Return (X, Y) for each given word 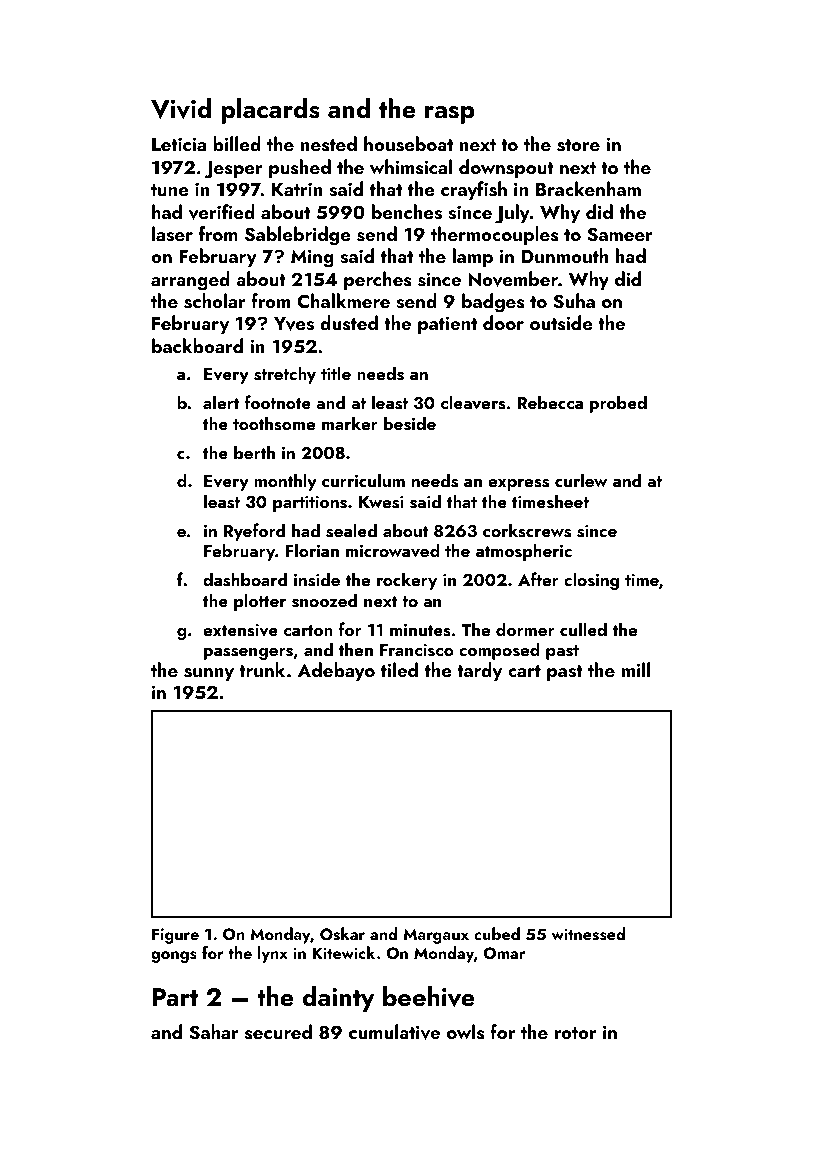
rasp (450, 115)
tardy (479, 671)
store (578, 145)
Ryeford (254, 532)
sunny (209, 674)
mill (636, 669)
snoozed (324, 600)
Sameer (620, 234)
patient (447, 325)
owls (466, 1032)
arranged (190, 281)
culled (583, 629)
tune (170, 190)
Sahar (214, 1032)
